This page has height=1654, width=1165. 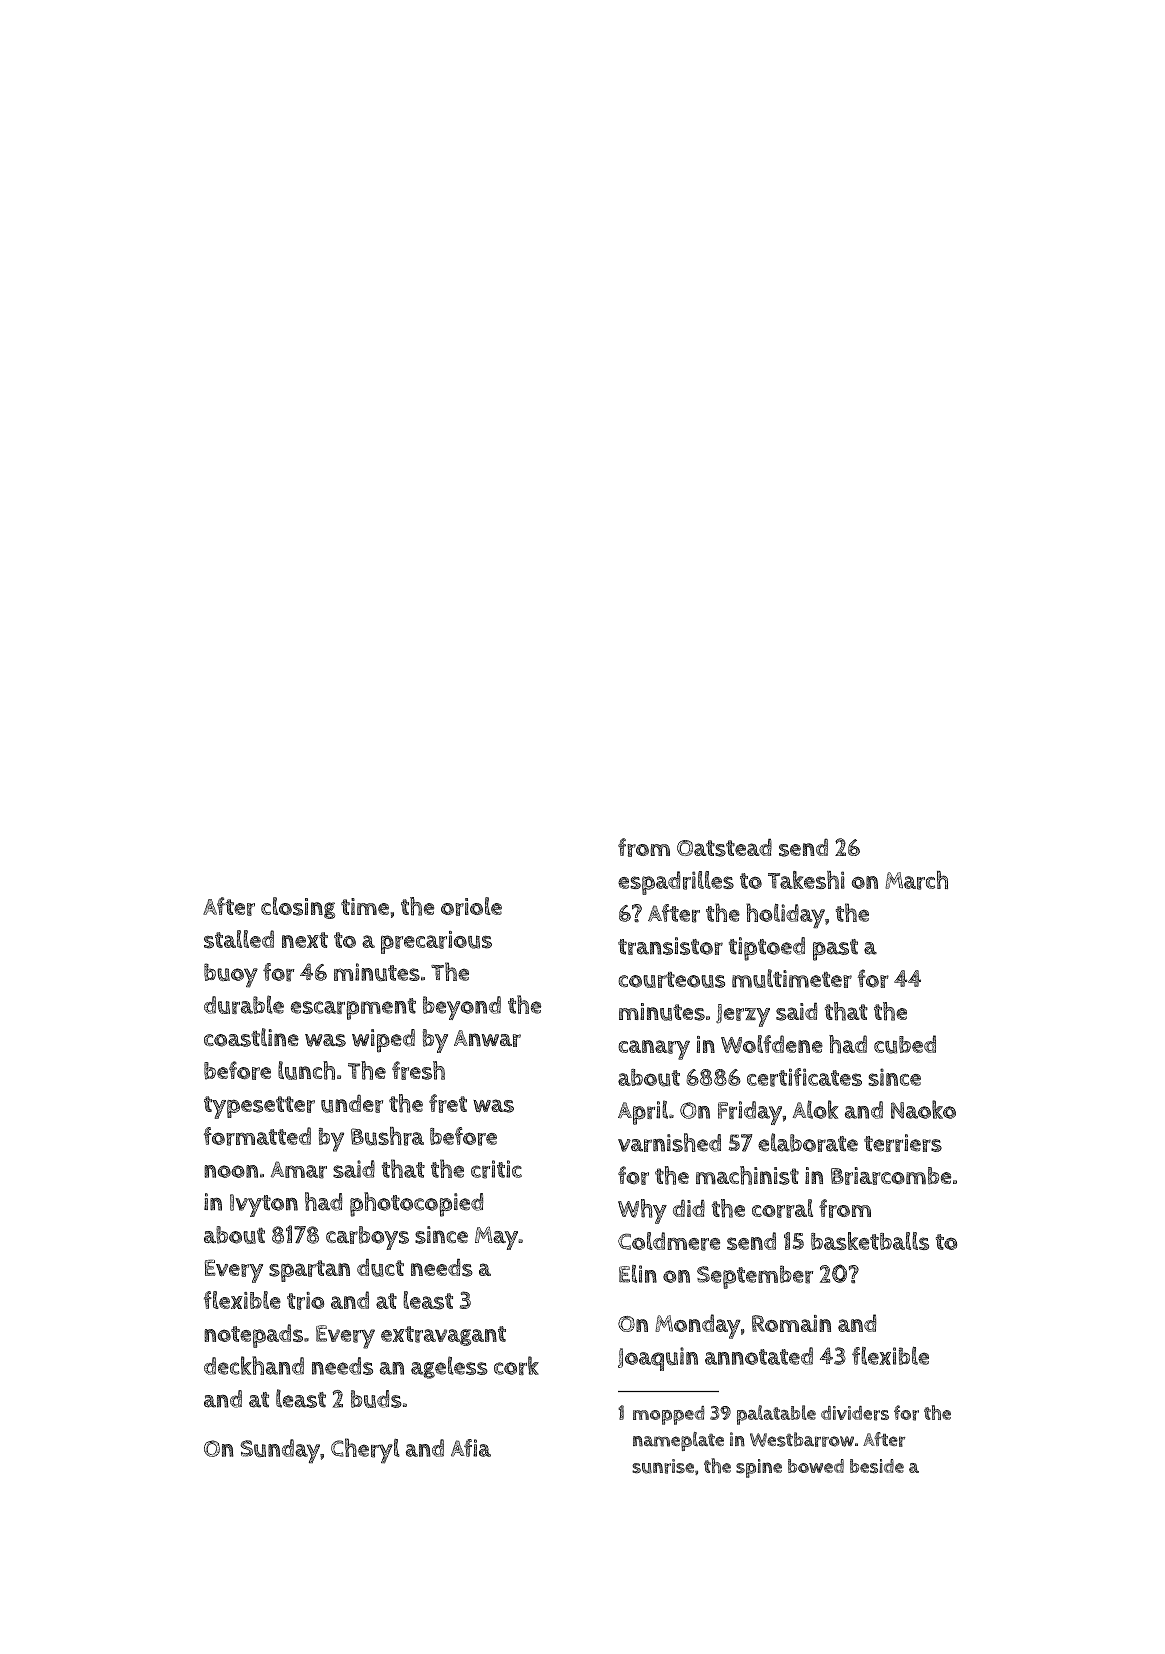 I want to click on coastline, so click(x=251, y=1037).
